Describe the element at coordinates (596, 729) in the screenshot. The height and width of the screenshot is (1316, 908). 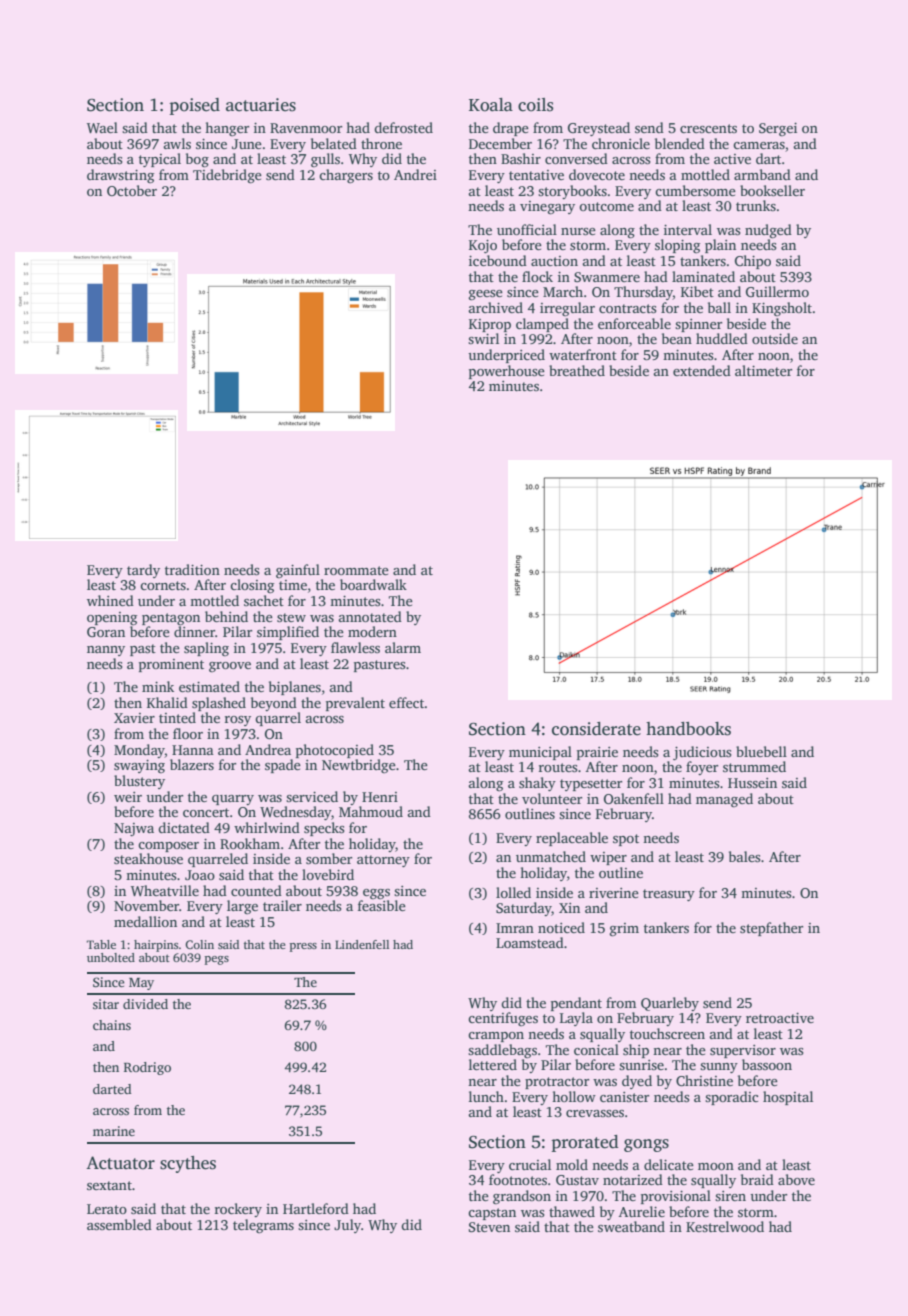
I see `considerate` at that location.
